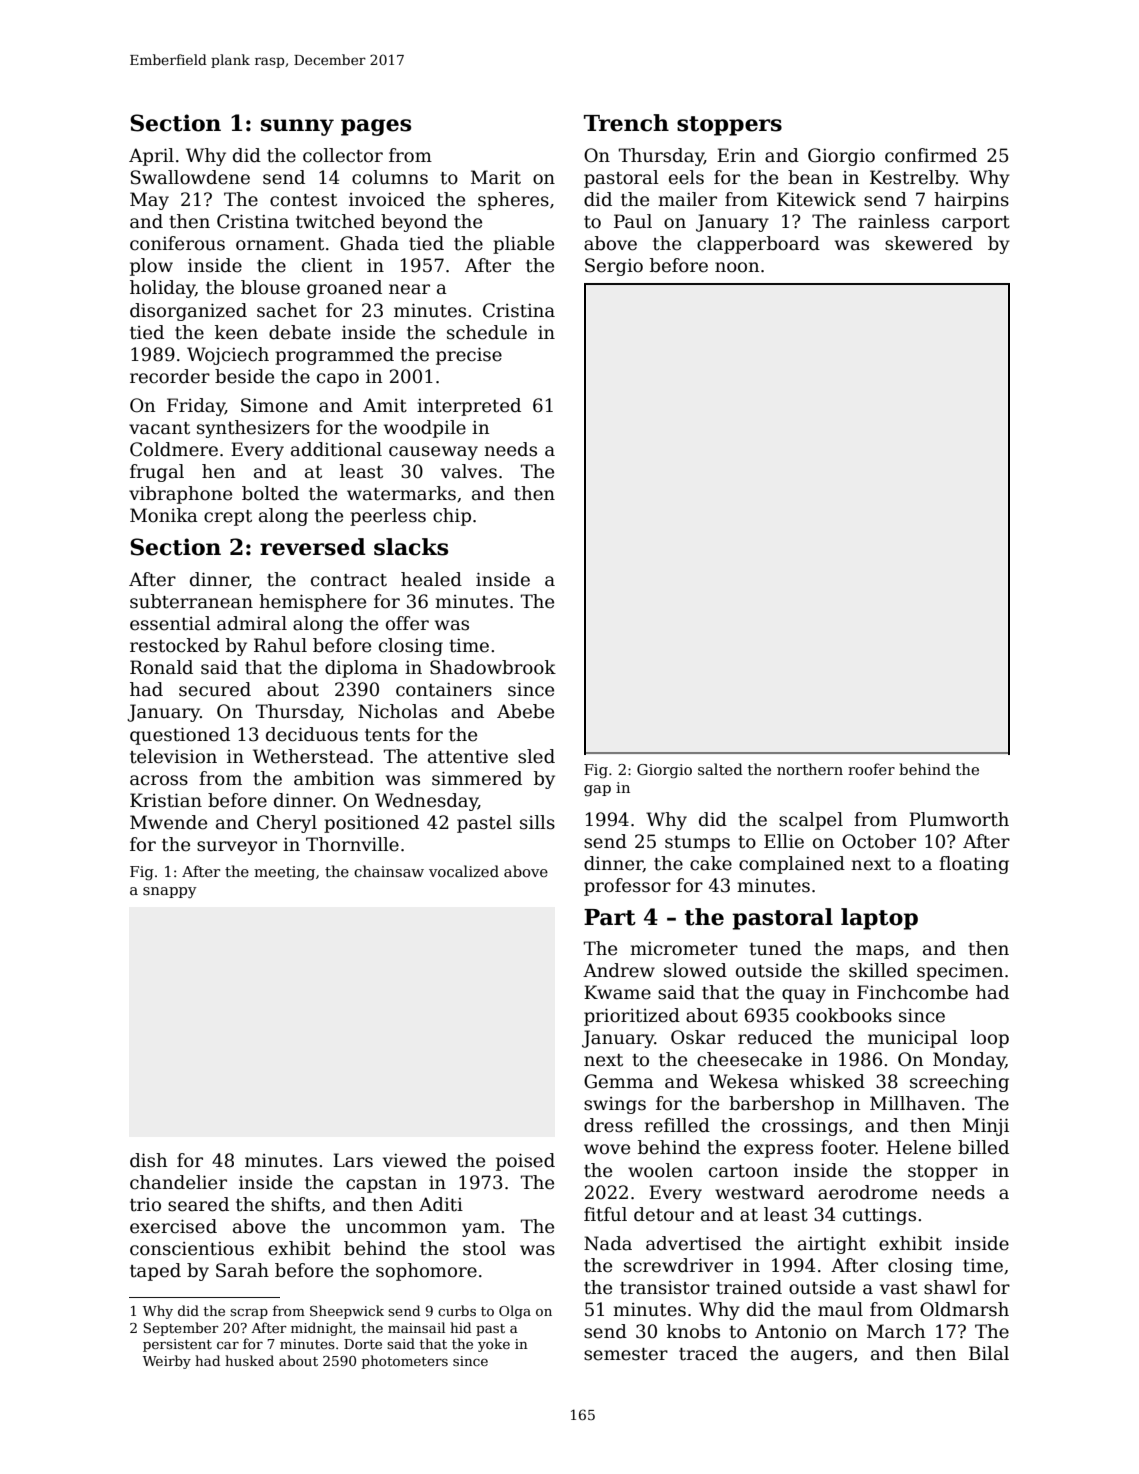 This screenshot has width=1139, height=1474. Describe the element at coordinates (737, 267) in the screenshot. I see `noon` at that location.
